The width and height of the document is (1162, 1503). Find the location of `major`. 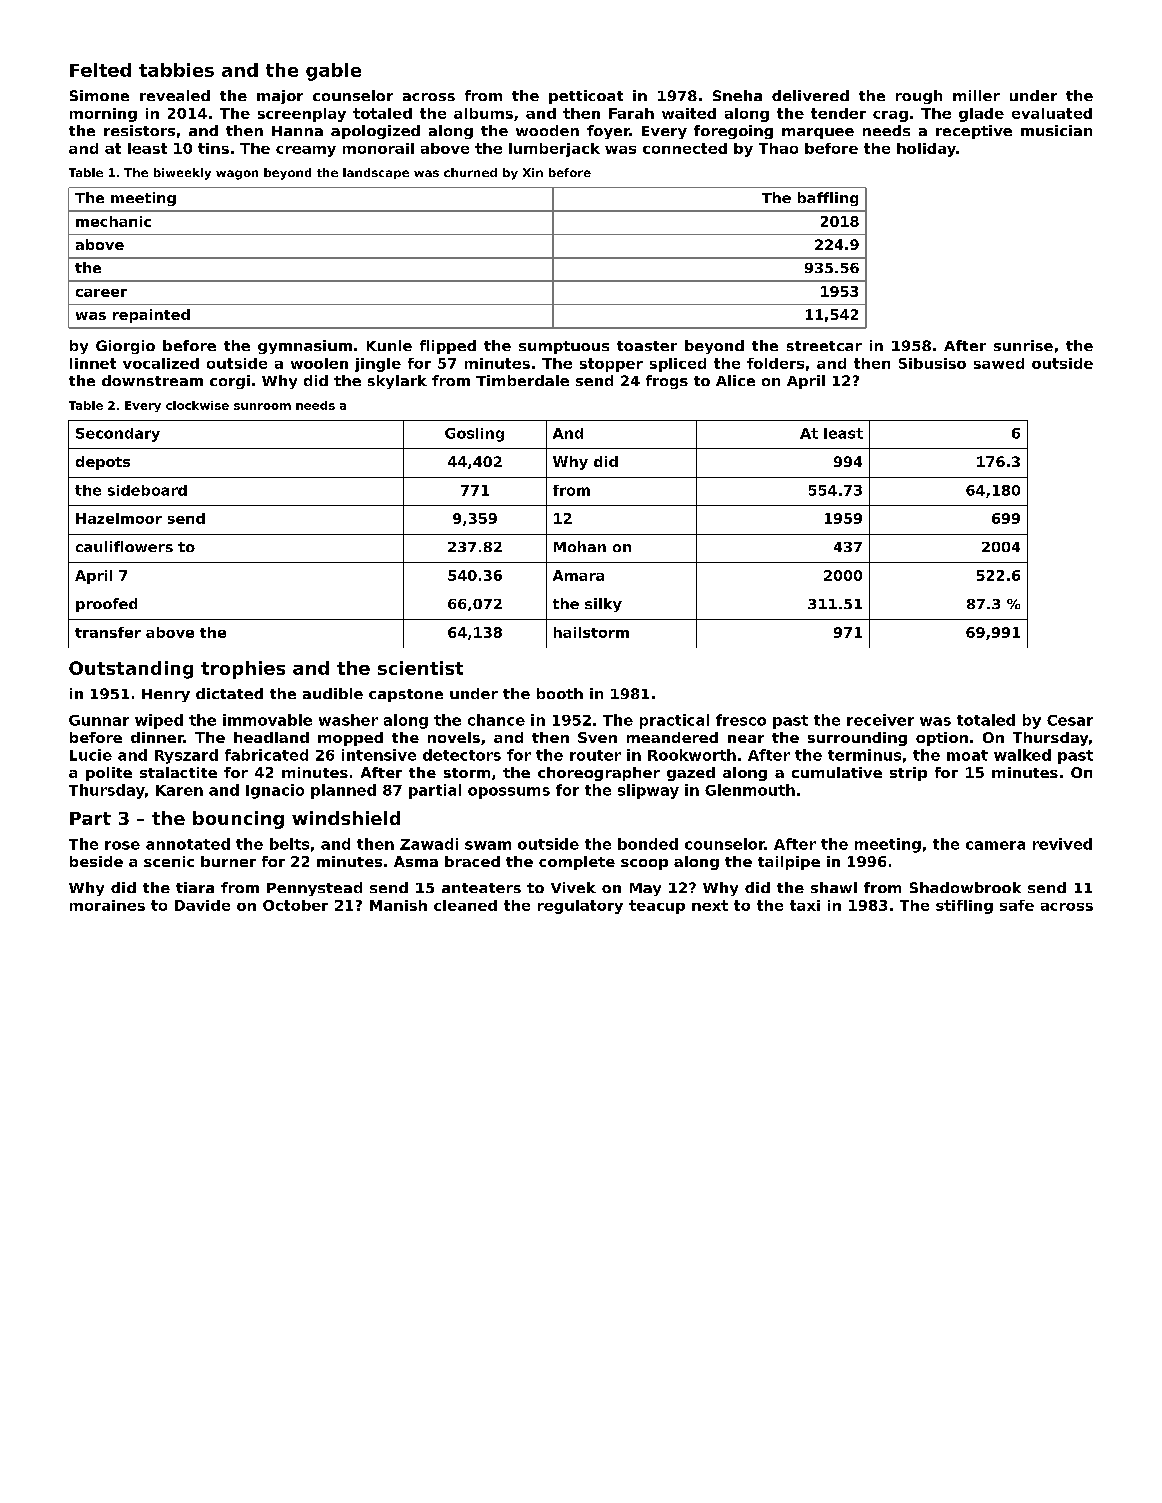

major is located at coordinates (280, 97).
